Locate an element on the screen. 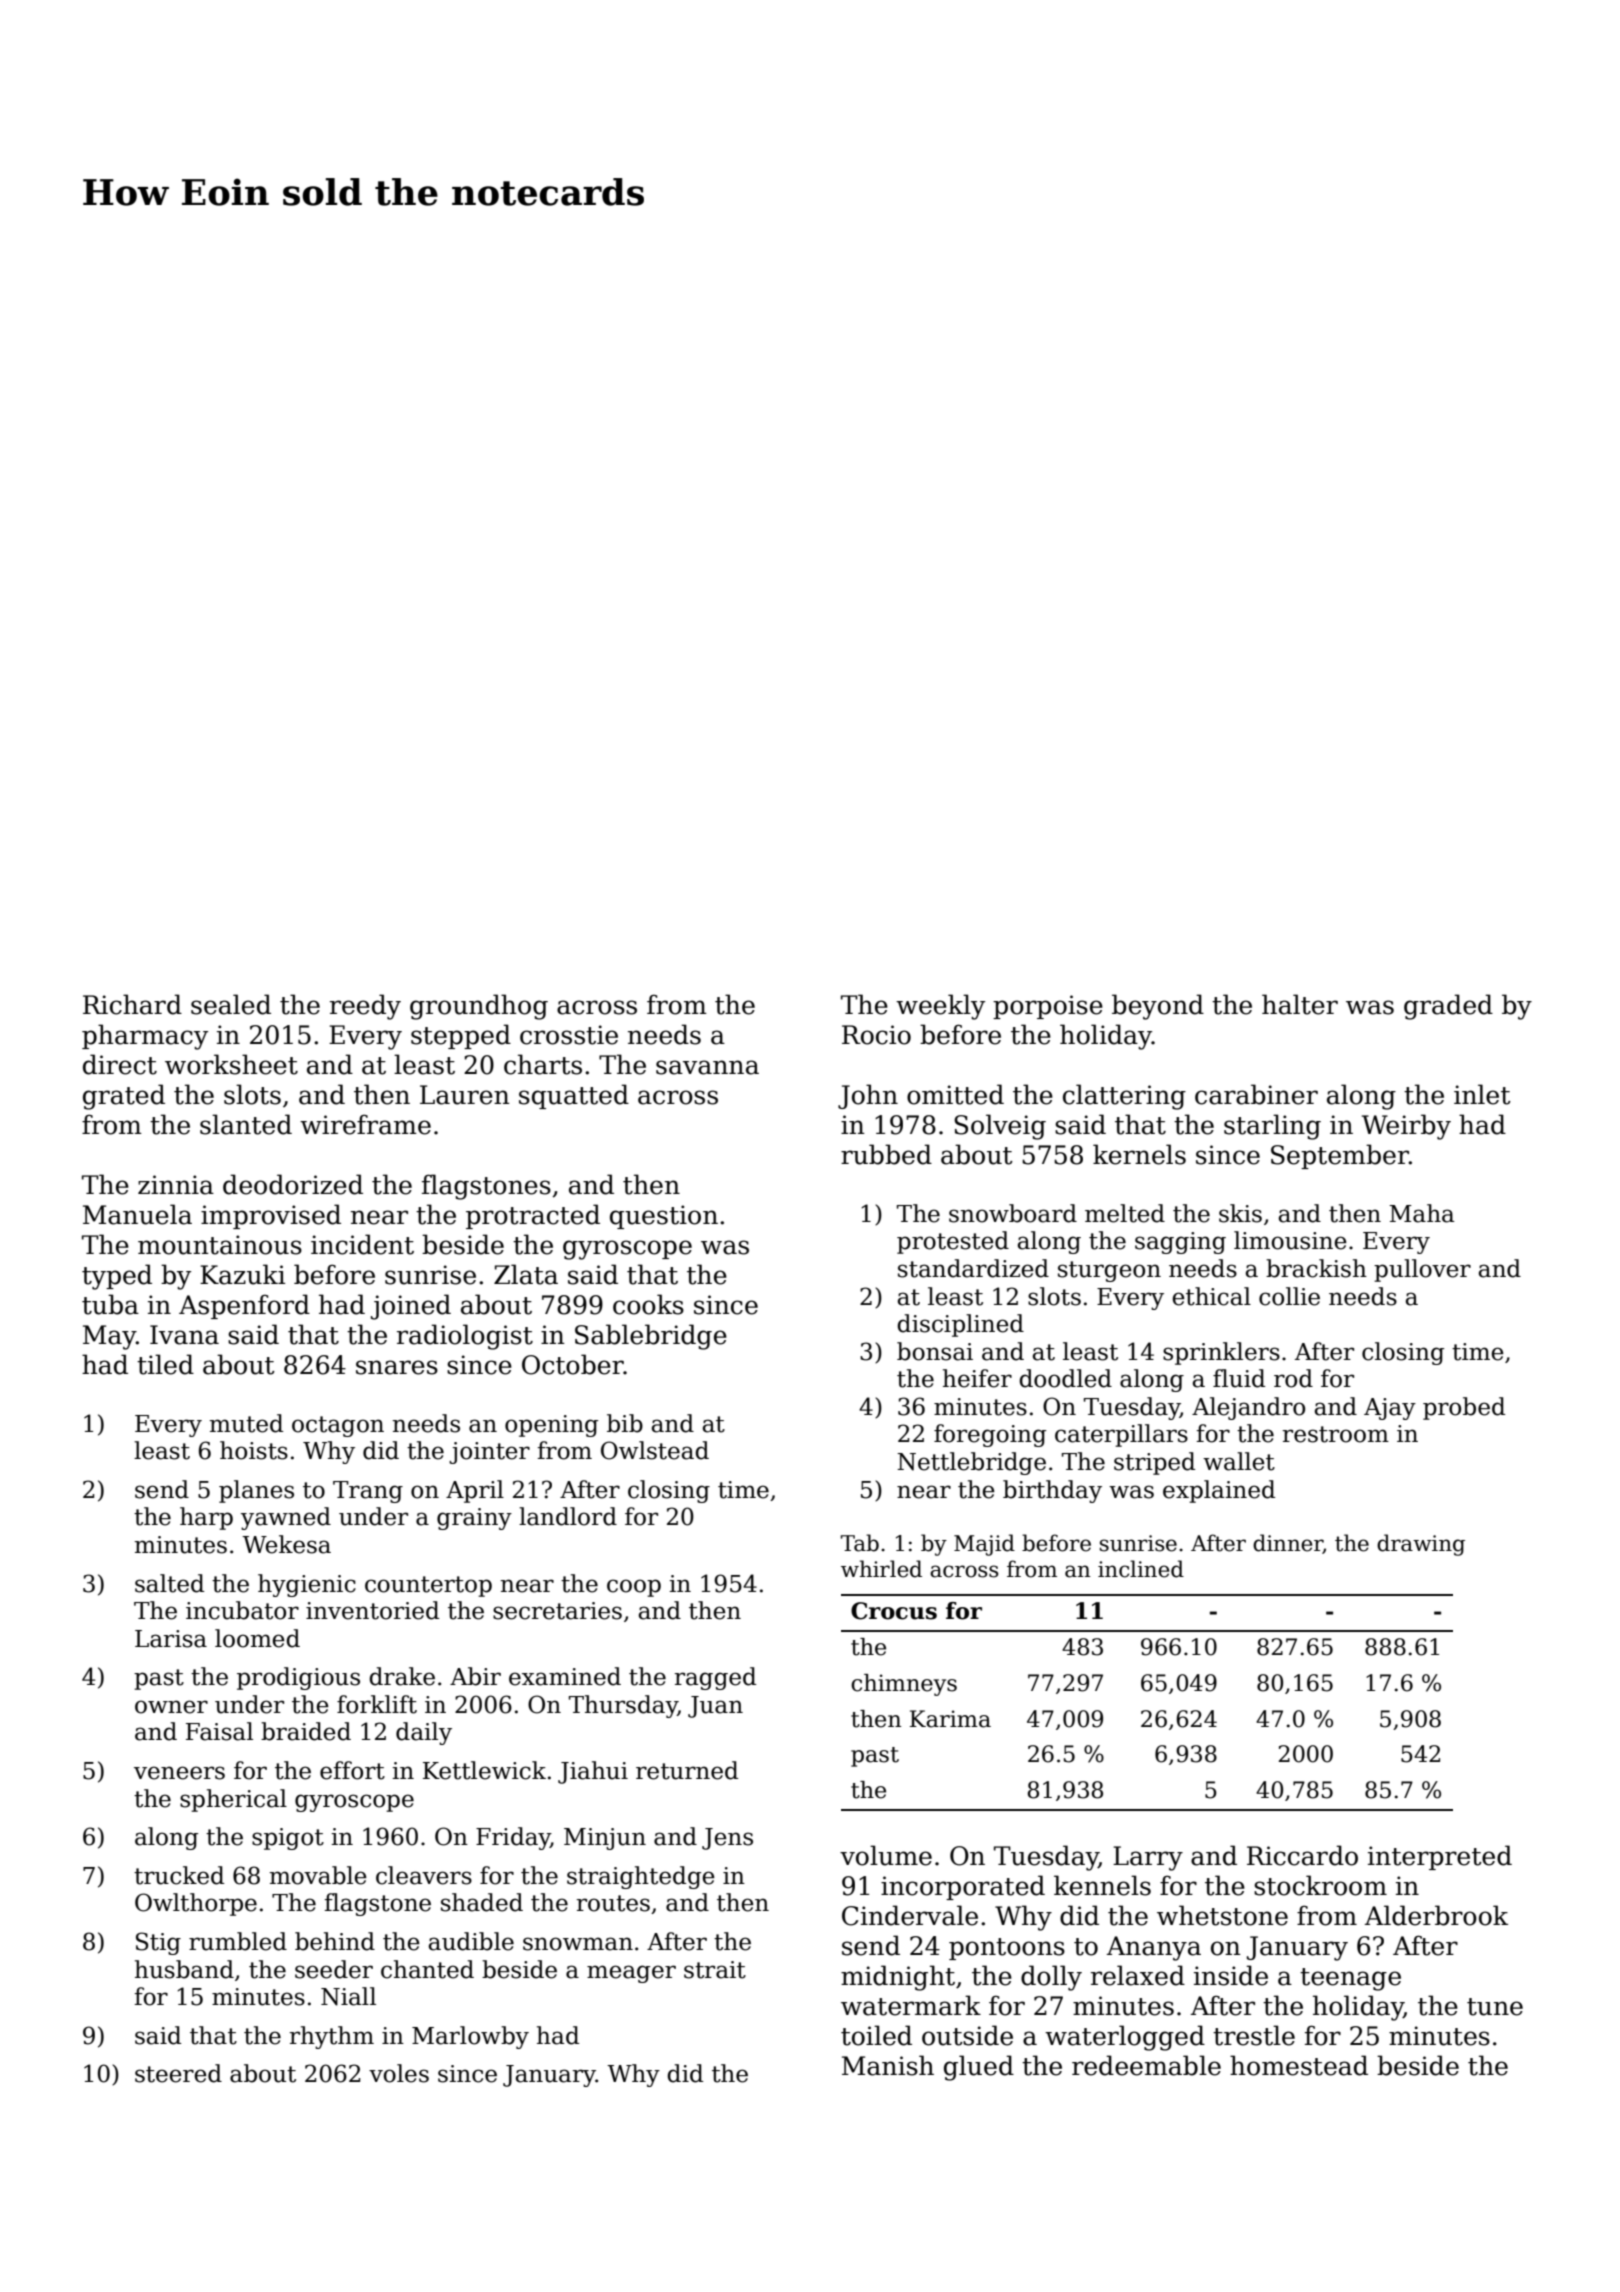  probed is located at coordinates (1464, 1408).
